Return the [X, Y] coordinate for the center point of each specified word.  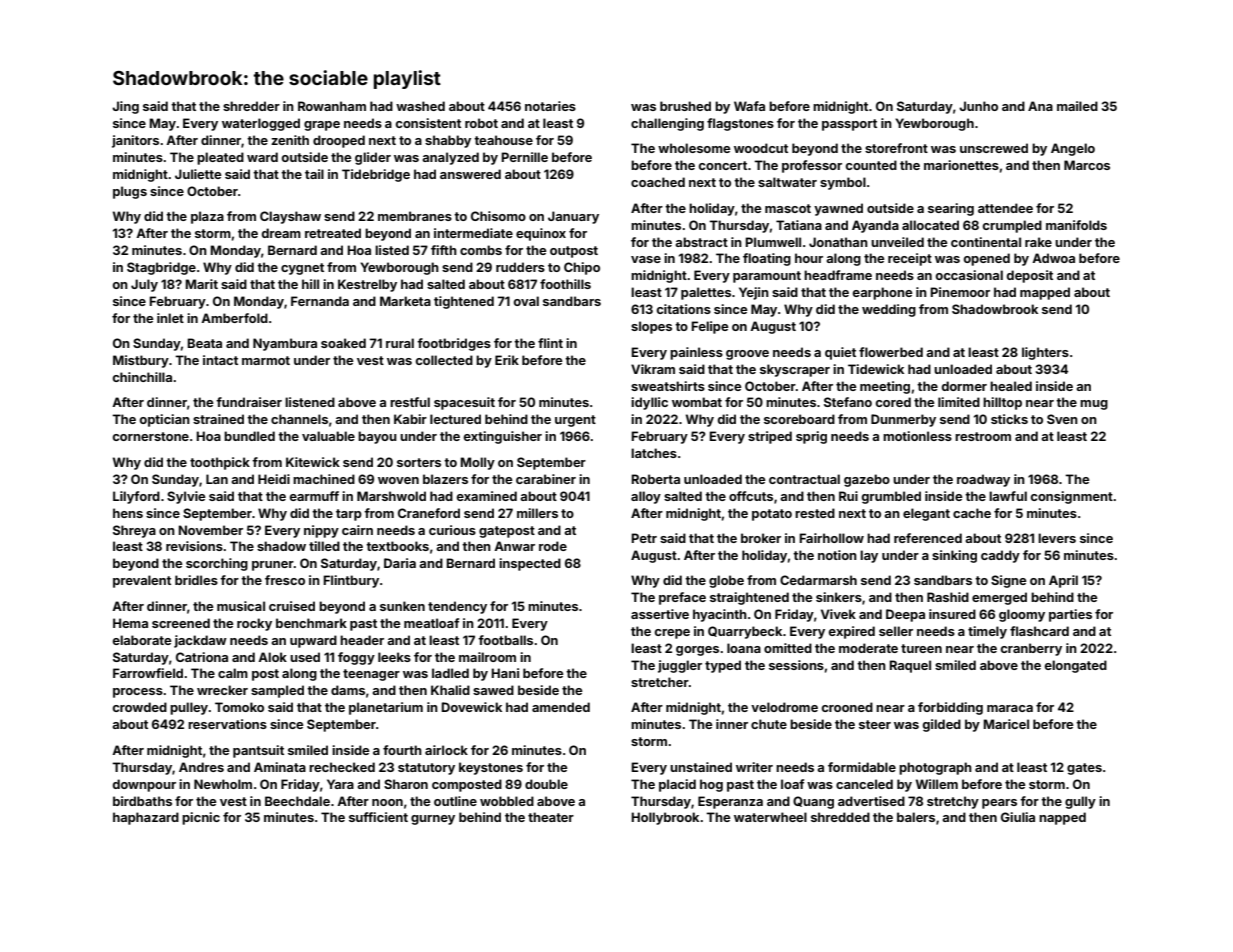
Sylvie [186, 497]
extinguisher [503, 437]
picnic [201, 818]
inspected [530, 564]
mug [1094, 405]
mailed [1077, 106]
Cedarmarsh [818, 580]
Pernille [524, 157]
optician [165, 420]
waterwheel [770, 817]
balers [916, 817]
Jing [125, 107]
